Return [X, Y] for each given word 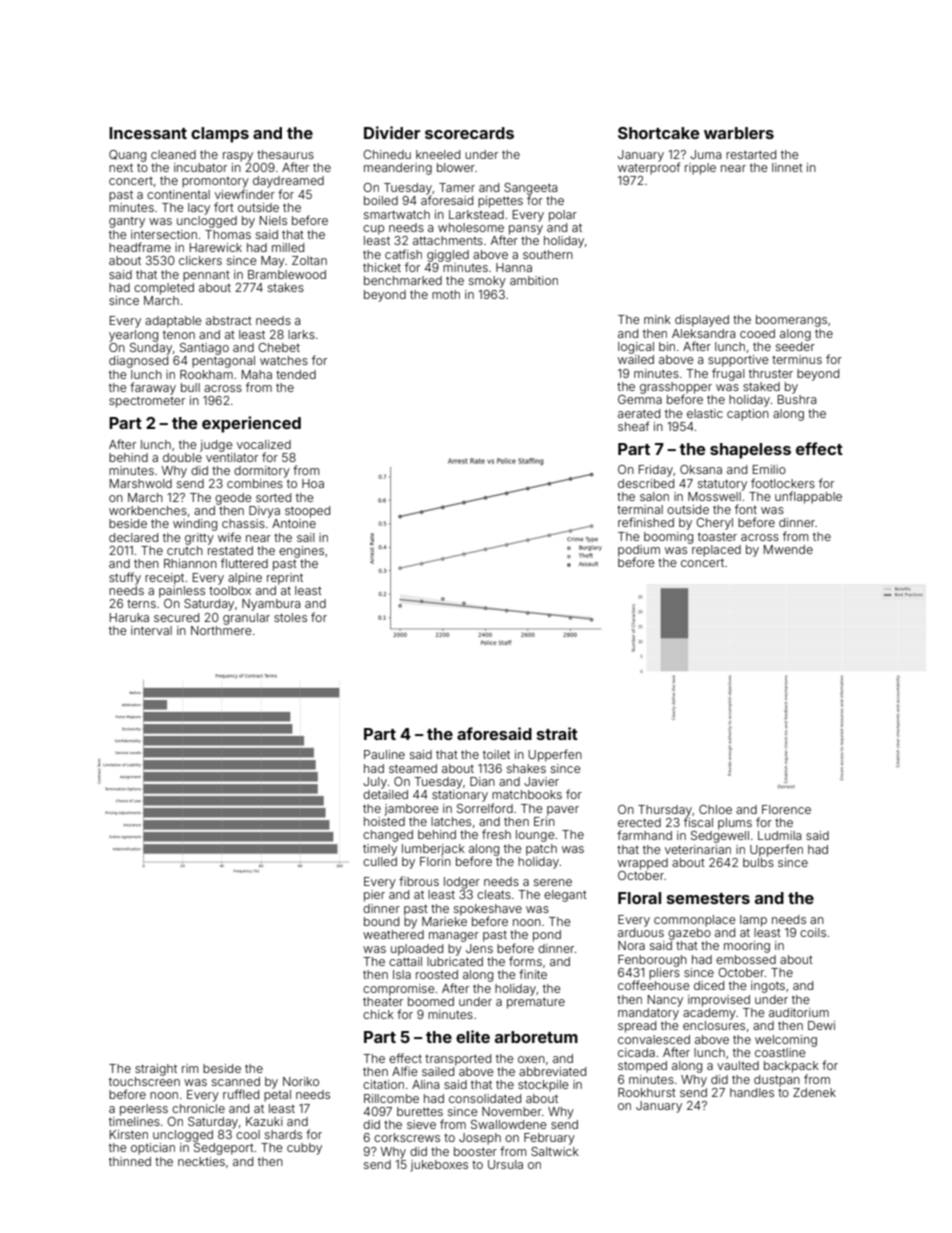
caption [748, 415]
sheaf [633, 426]
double [182, 457]
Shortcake [659, 133]
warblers [739, 133]
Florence [786, 809]
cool [248, 1134]
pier [374, 896]
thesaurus [285, 154]
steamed [413, 768]
